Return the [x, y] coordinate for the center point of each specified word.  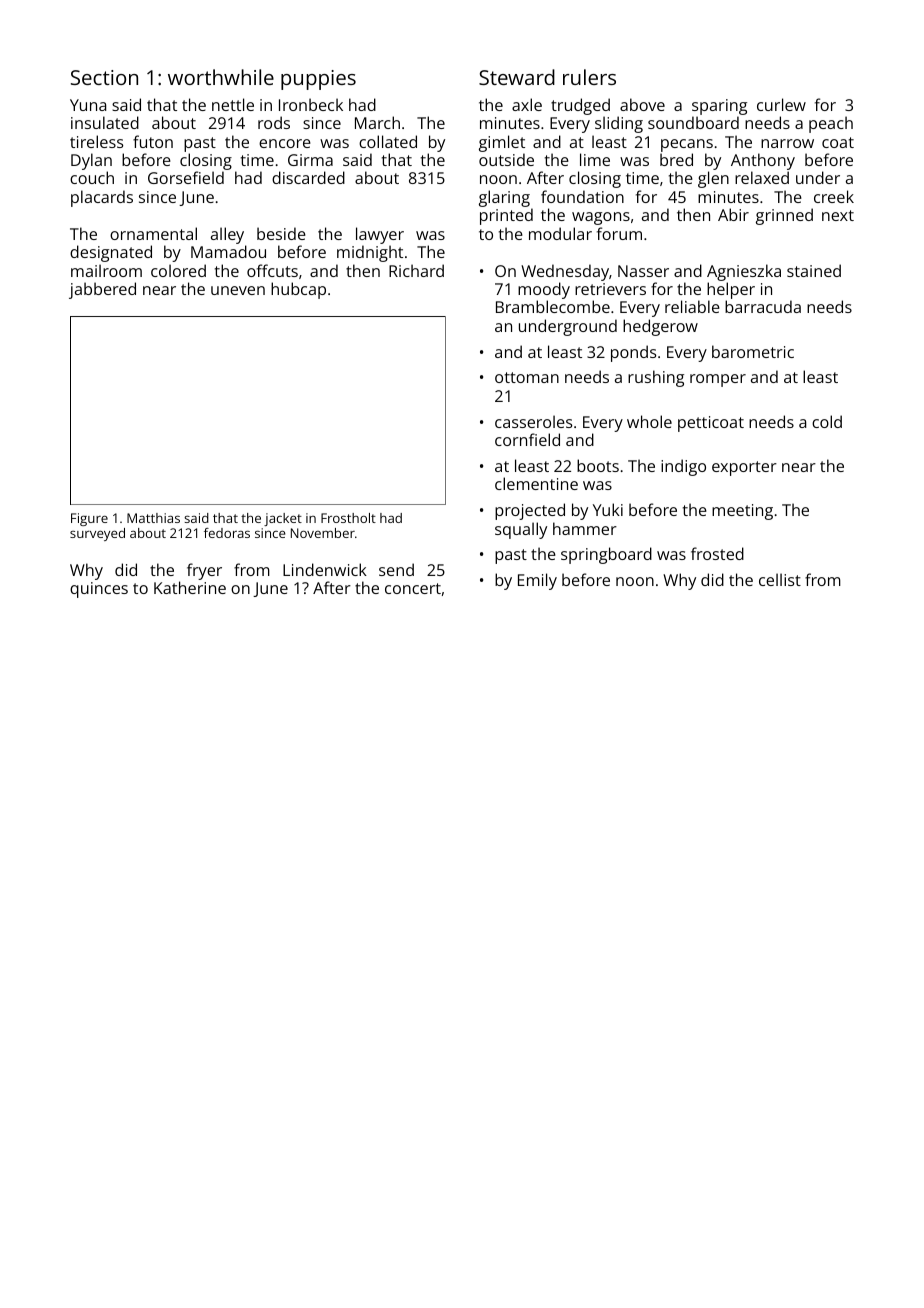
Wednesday [565, 272]
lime [595, 159]
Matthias [153, 518]
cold [827, 421]
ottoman [527, 377]
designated [111, 253]
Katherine [190, 587]
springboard [606, 555]
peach [831, 124]
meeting [742, 512]
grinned [784, 216]
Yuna [88, 105]
